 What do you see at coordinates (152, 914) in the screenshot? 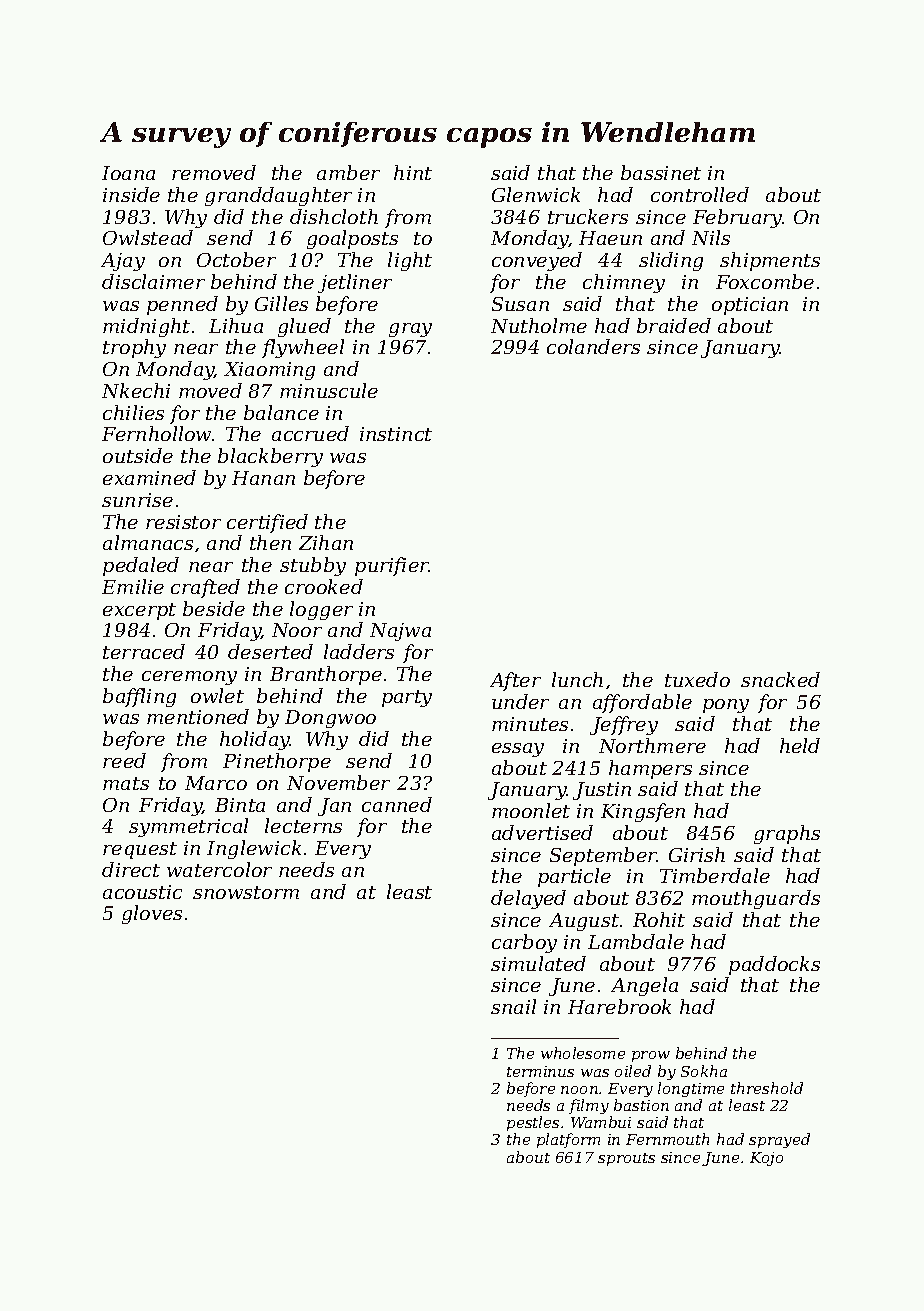
I see `gloves` at bounding box center [152, 914].
